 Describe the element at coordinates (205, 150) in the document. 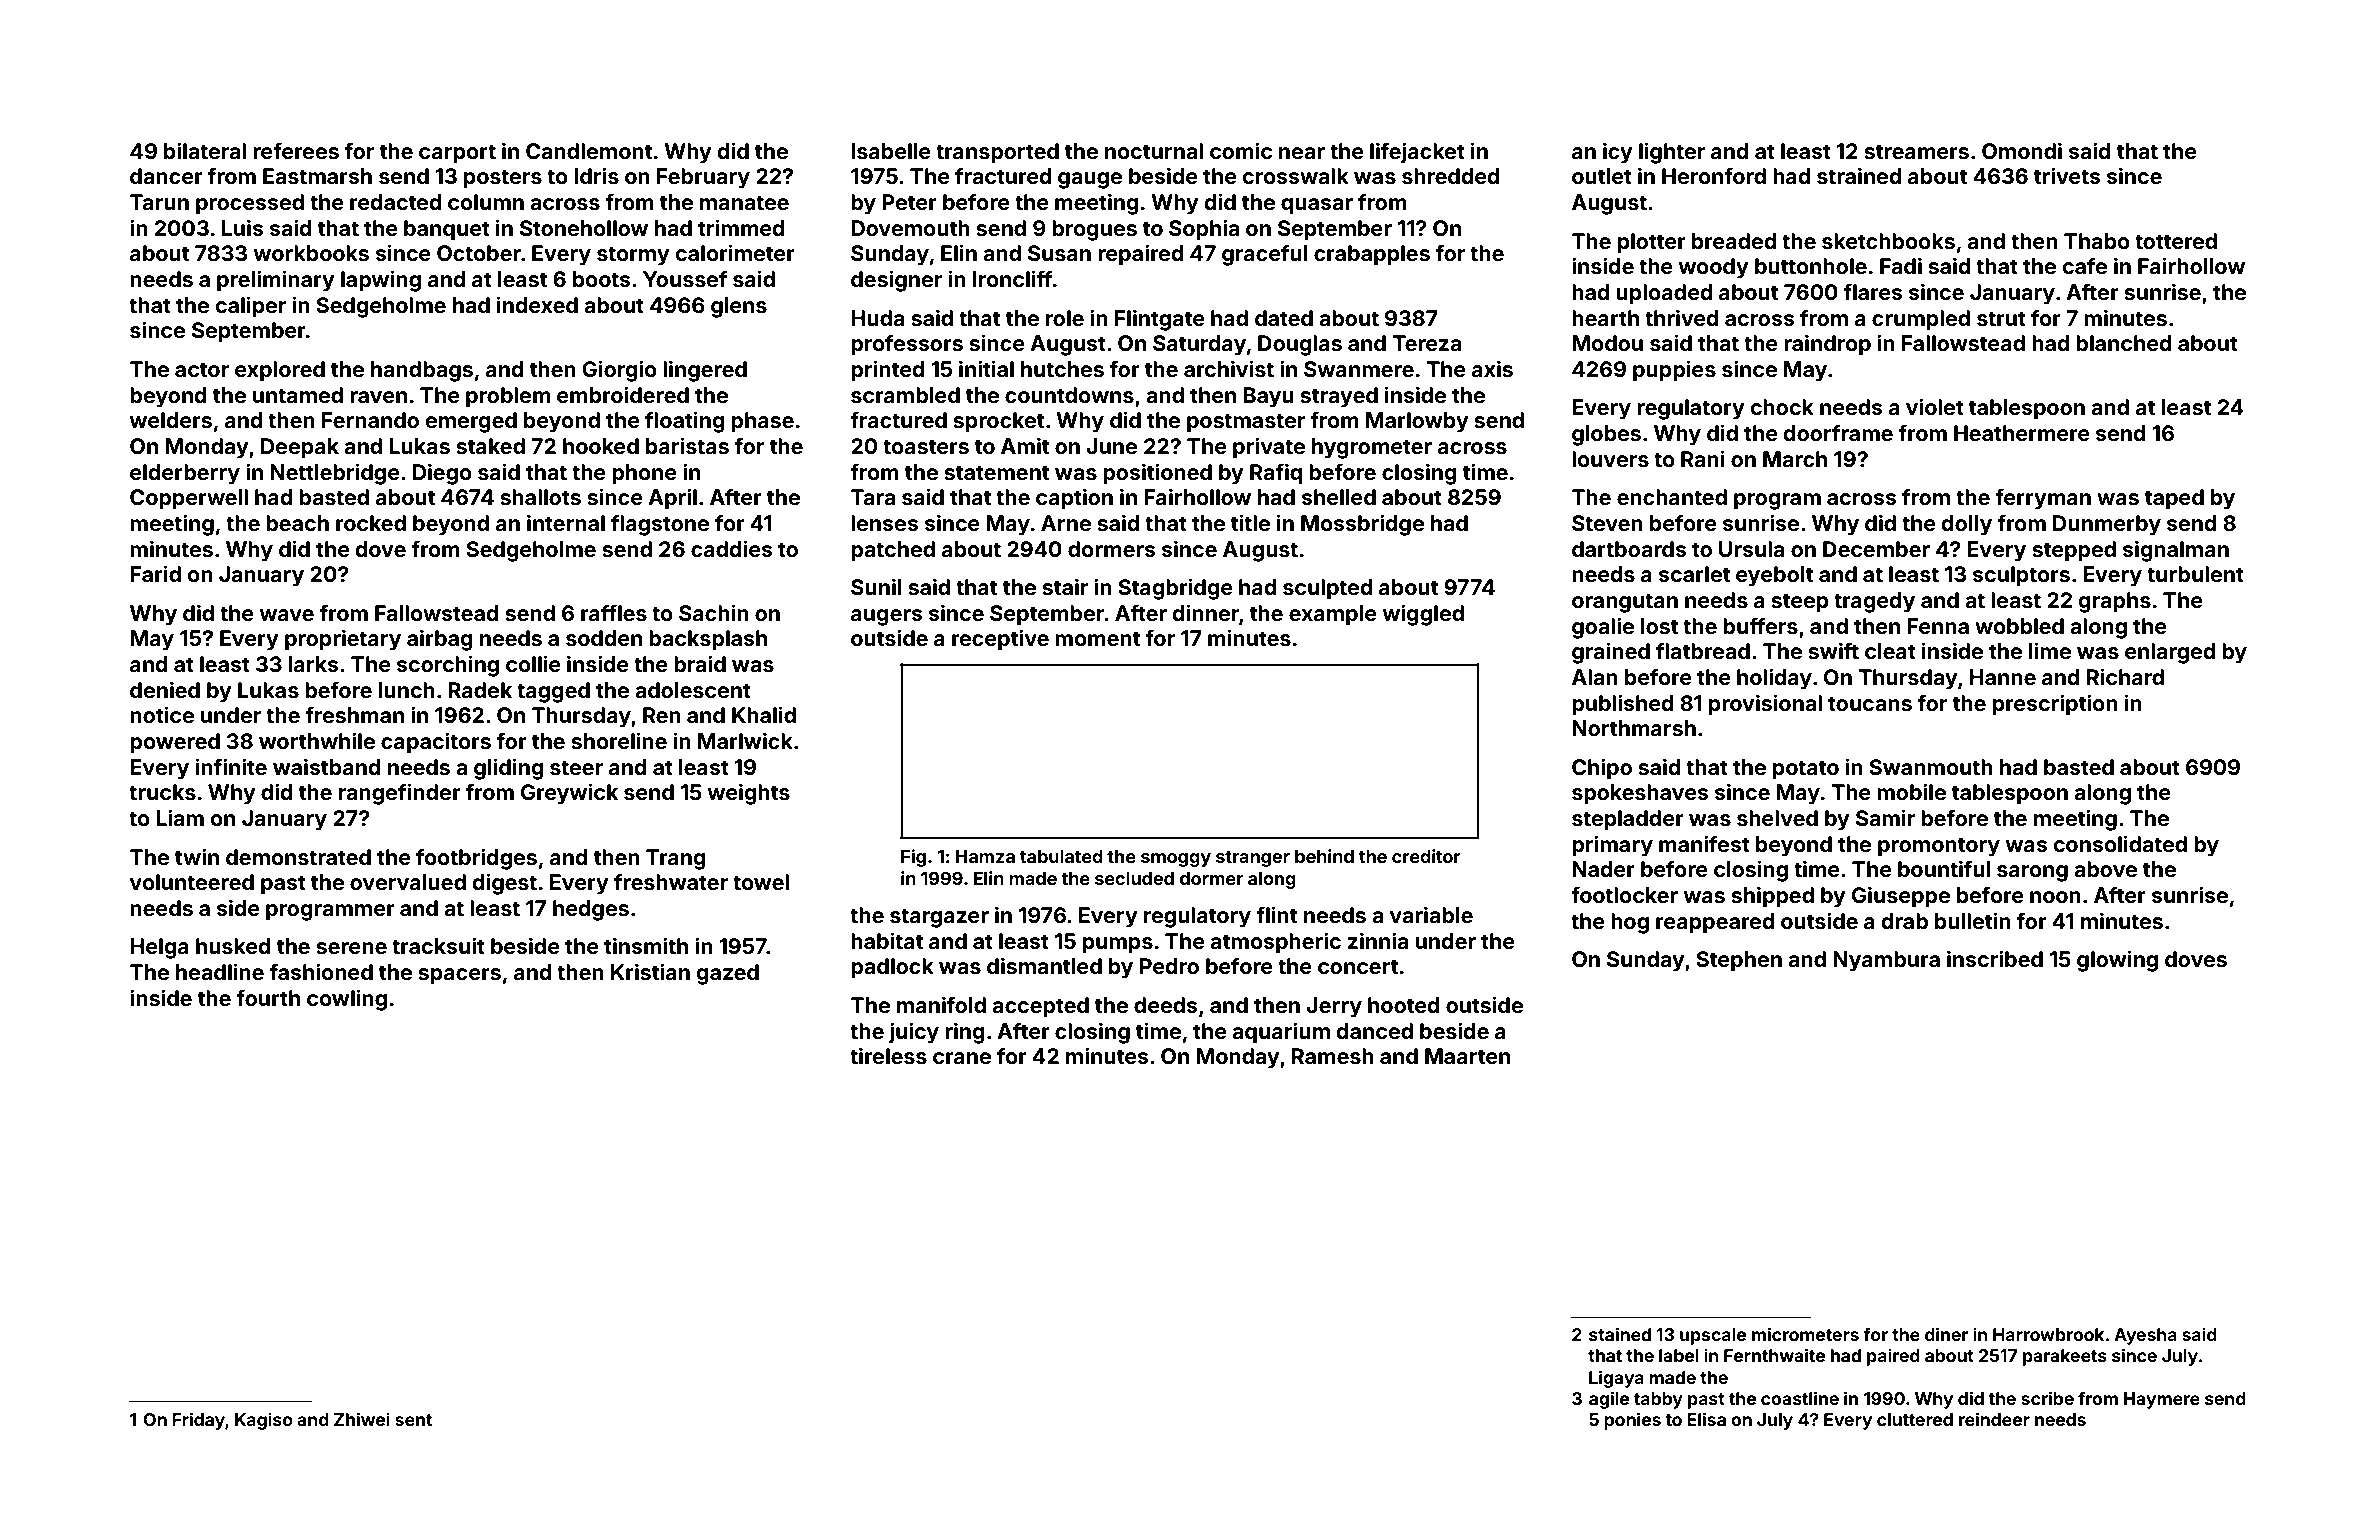

I see `bilateral` at that location.
